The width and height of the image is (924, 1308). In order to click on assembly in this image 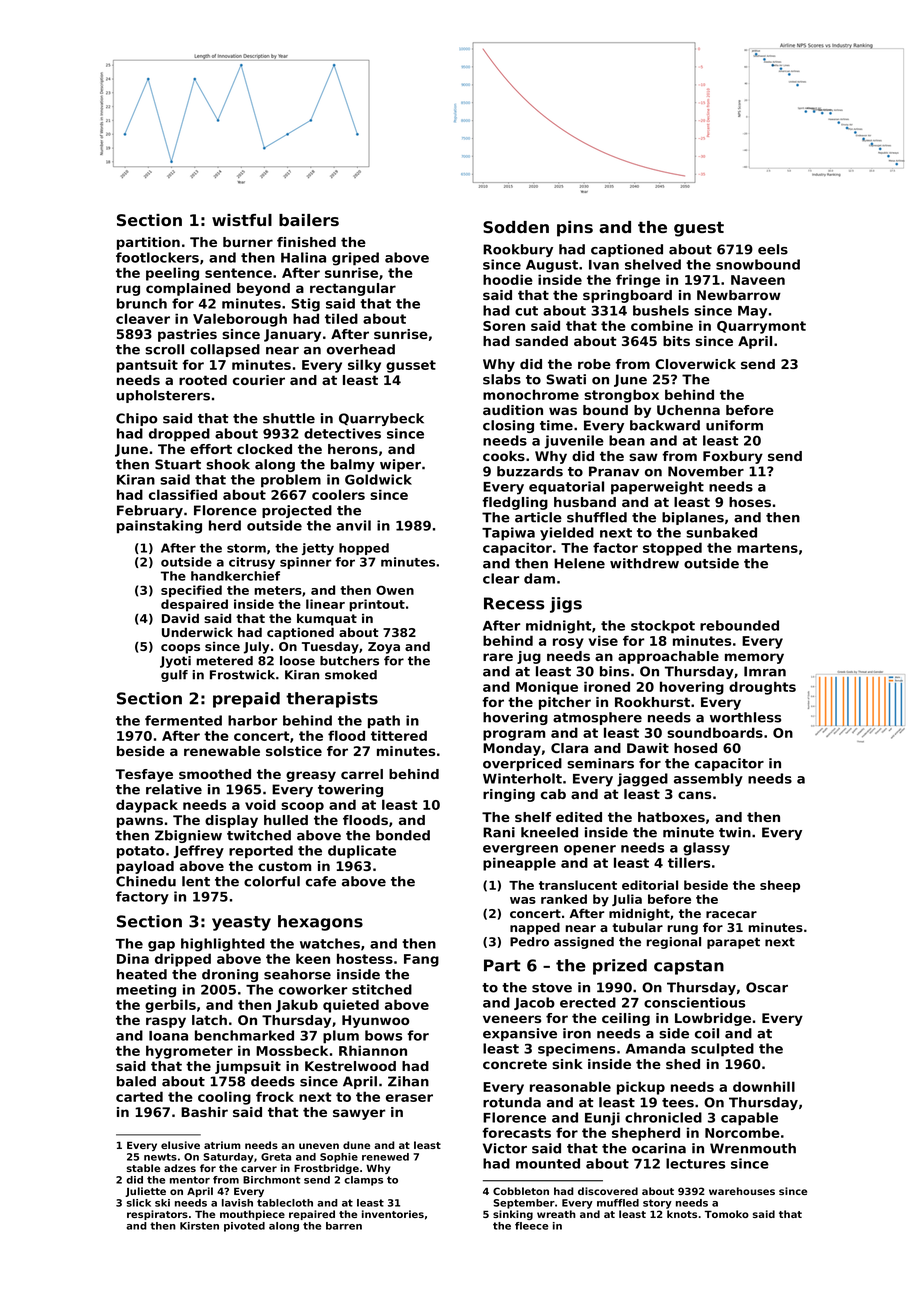, I will do `click(708, 780)`.
